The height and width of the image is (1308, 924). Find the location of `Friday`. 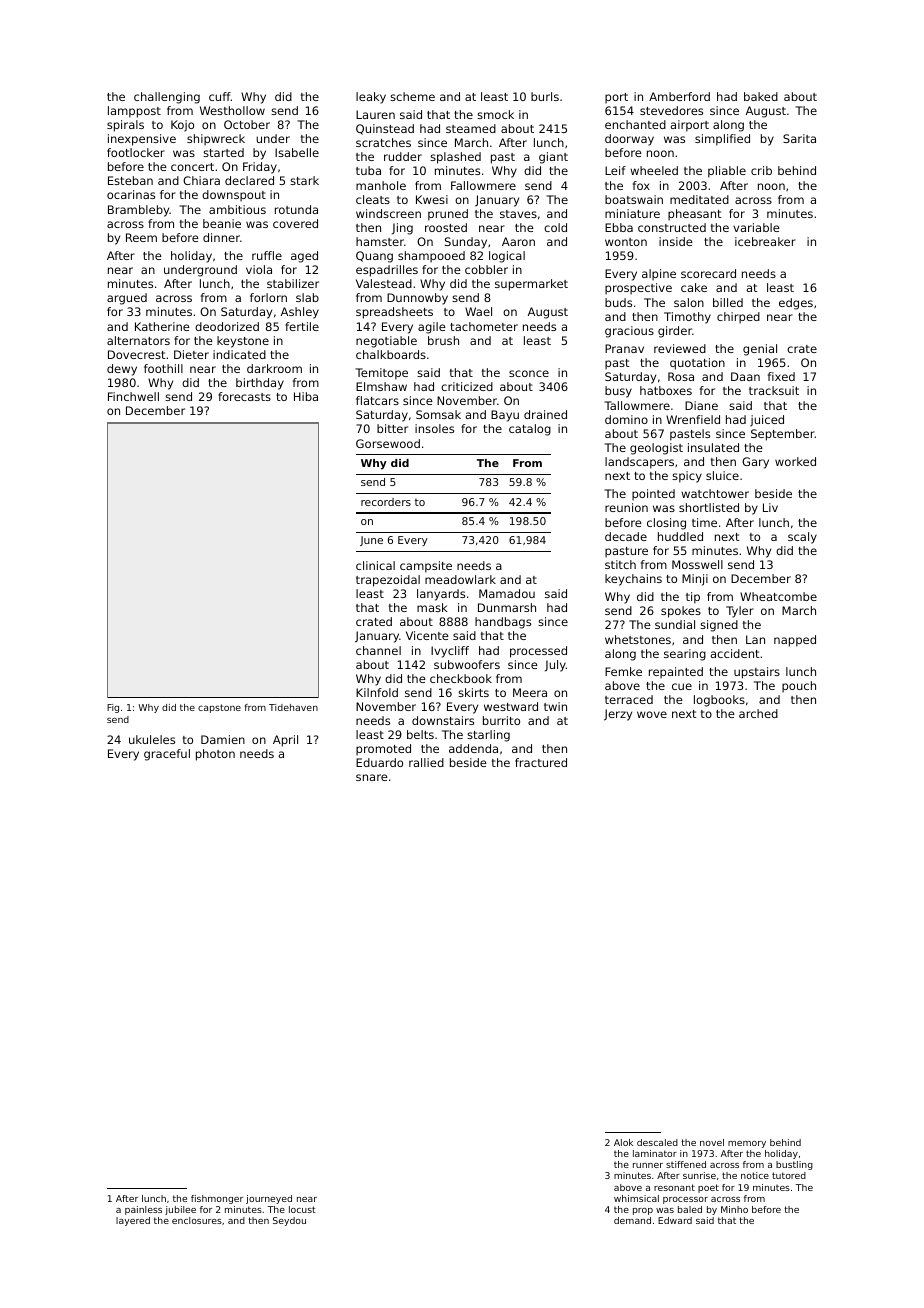

Friday is located at coordinates (260, 168).
